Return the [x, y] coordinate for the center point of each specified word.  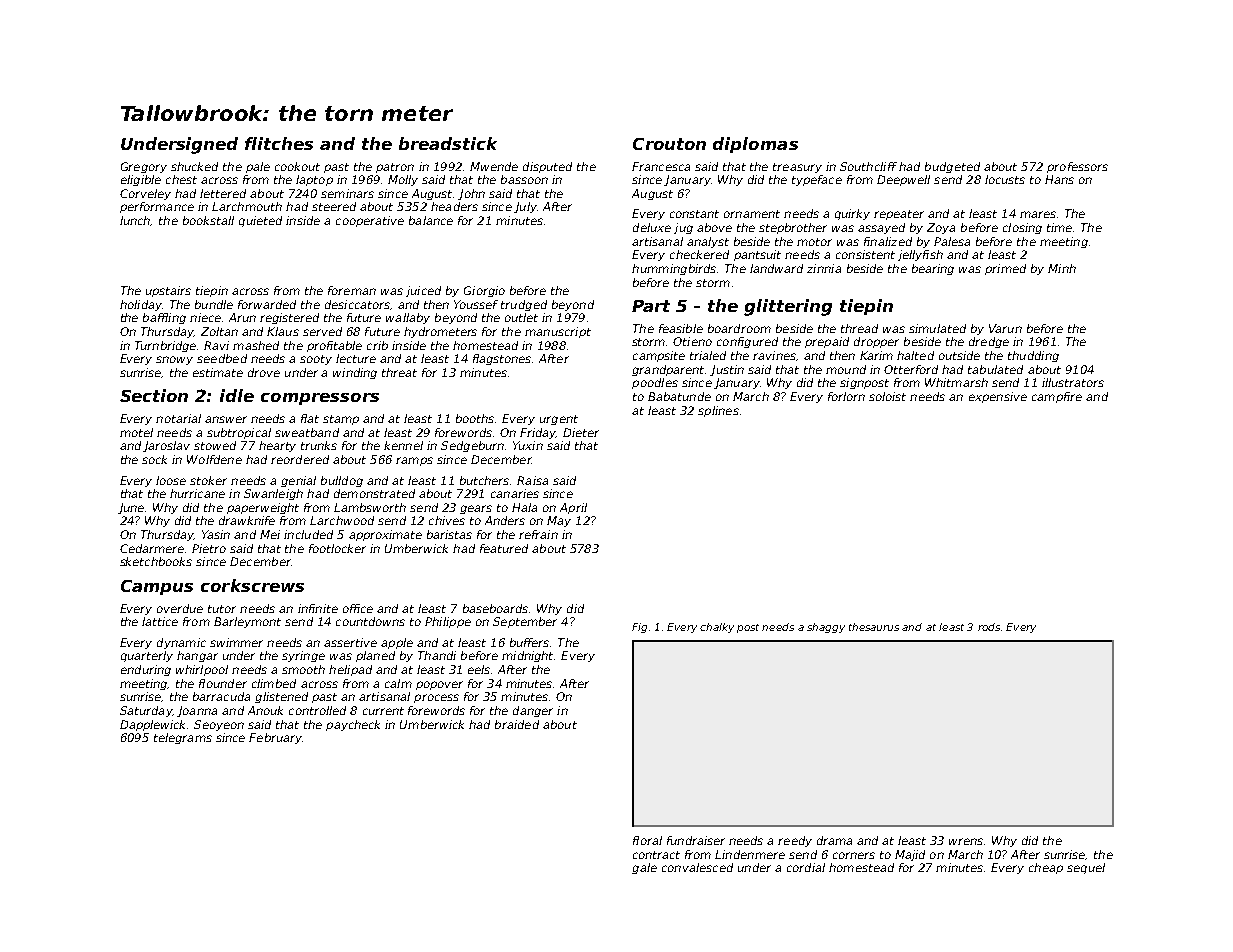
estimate [218, 372]
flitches [279, 143]
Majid [910, 855]
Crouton [669, 144]
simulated [937, 328]
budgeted [952, 167]
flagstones [503, 359]
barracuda [221, 696]
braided [517, 724]
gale [644, 868]
